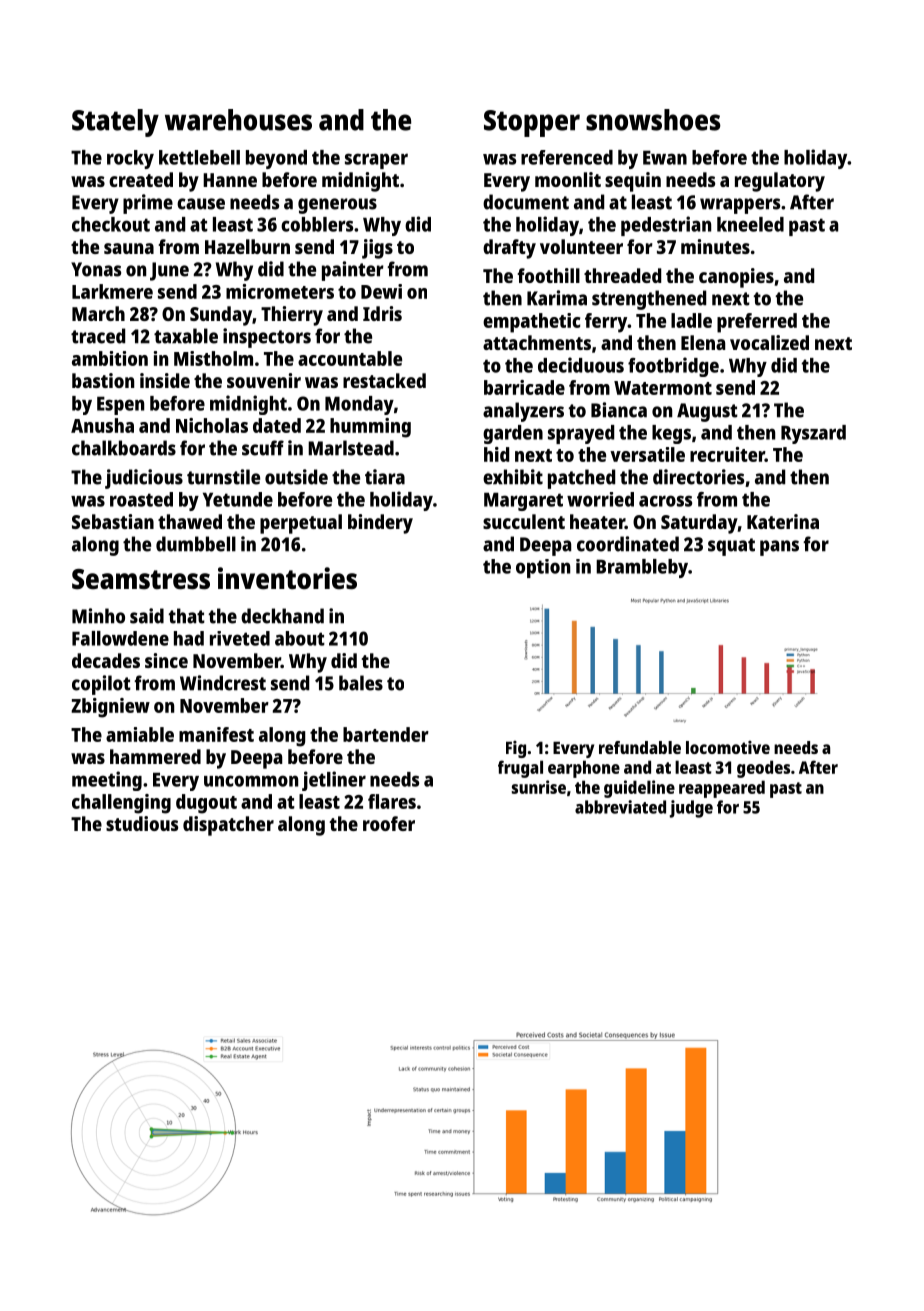 The height and width of the screenshot is (1311, 924). Describe the element at coordinates (698, 477) in the screenshot. I see `directories` at that location.
